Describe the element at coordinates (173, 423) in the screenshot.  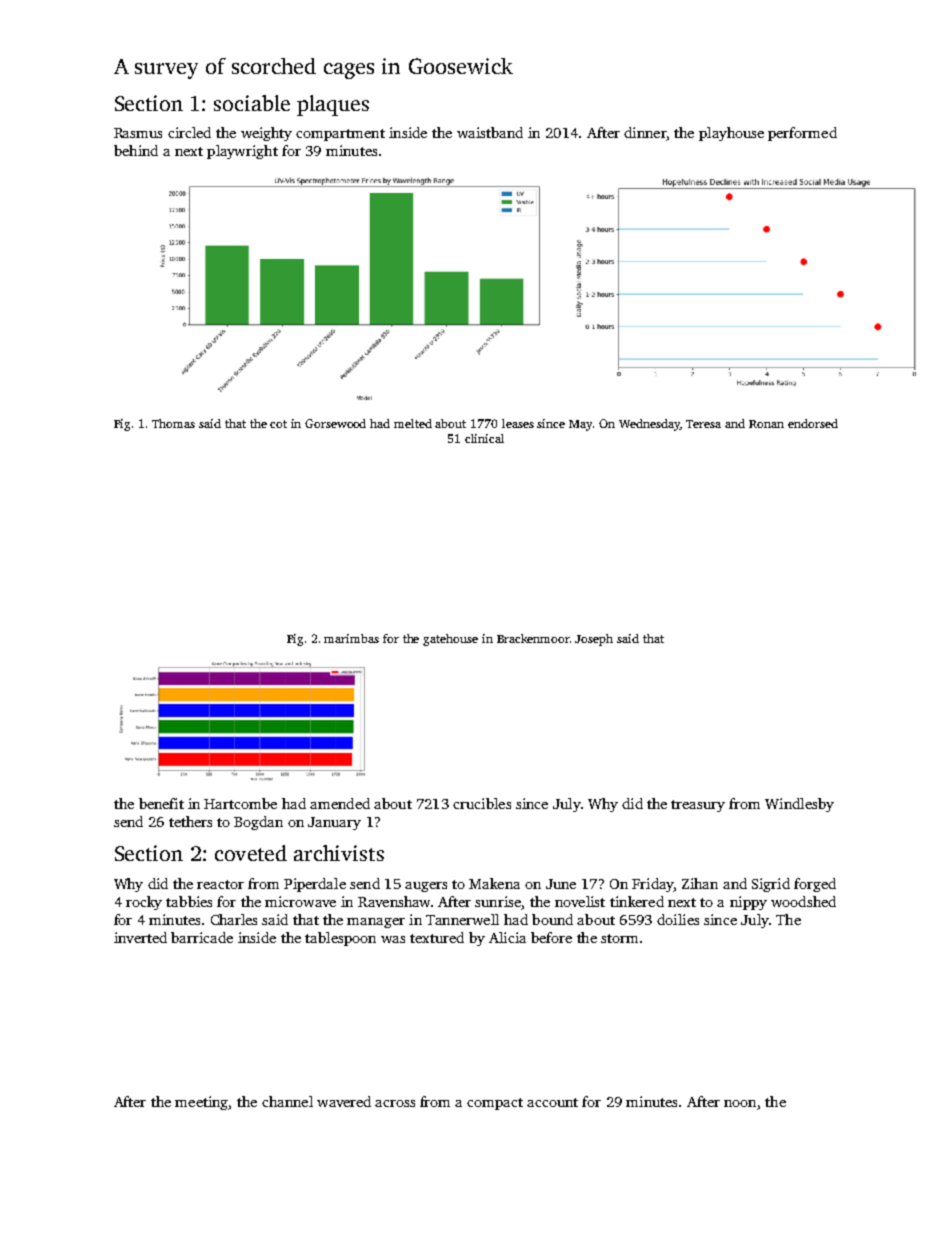
I see `Thomas` at that location.
